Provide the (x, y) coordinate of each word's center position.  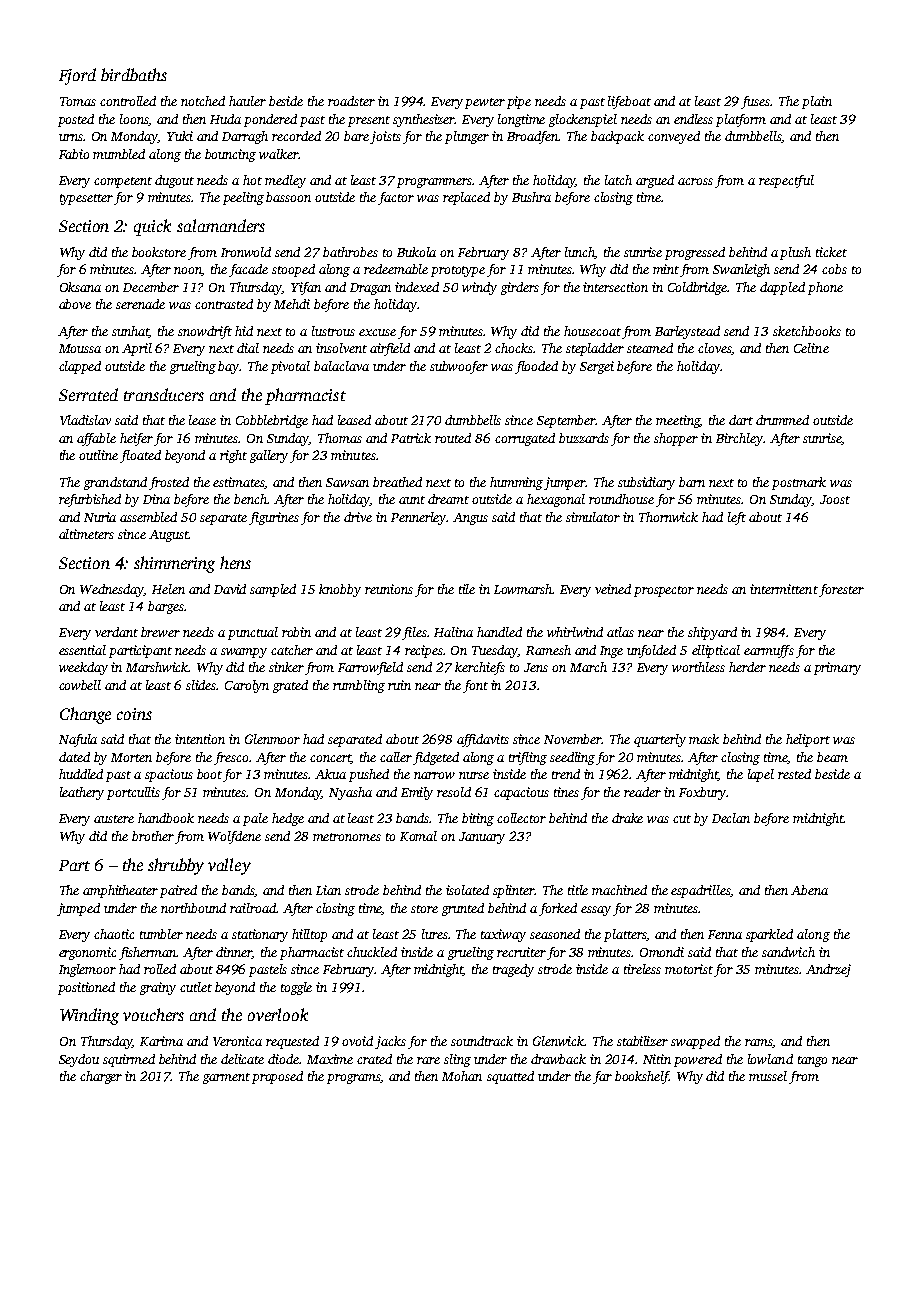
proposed (277, 1077)
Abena (809, 890)
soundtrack (482, 1041)
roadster (351, 101)
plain (817, 102)
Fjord (77, 76)
